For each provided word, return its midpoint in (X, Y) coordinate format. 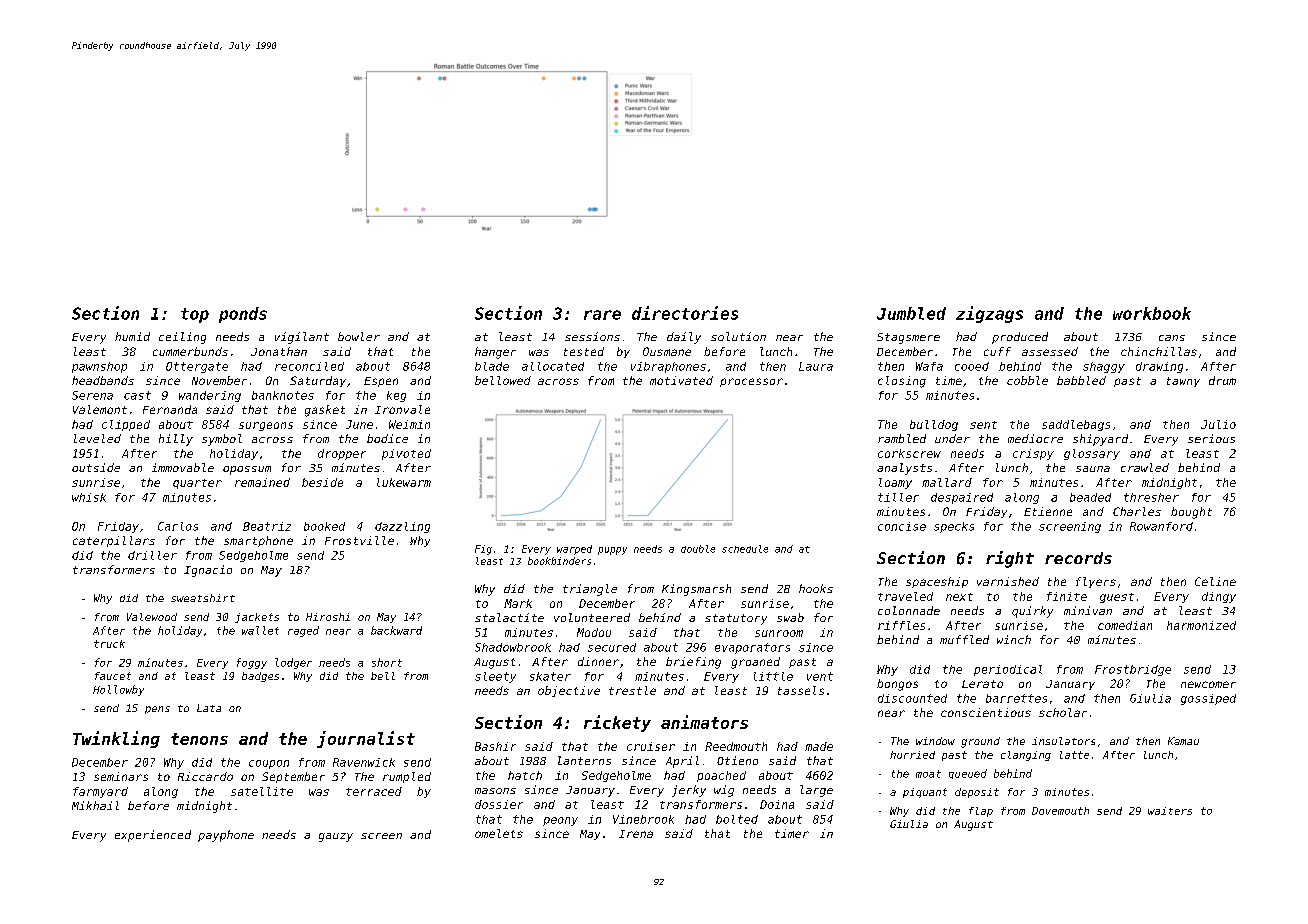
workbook (1152, 313)
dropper (342, 454)
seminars (121, 776)
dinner (598, 661)
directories (685, 313)
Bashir (495, 746)
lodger (293, 663)
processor (751, 382)
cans (1172, 338)
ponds (243, 315)
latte (1074, 755)
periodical (1008, 670)
